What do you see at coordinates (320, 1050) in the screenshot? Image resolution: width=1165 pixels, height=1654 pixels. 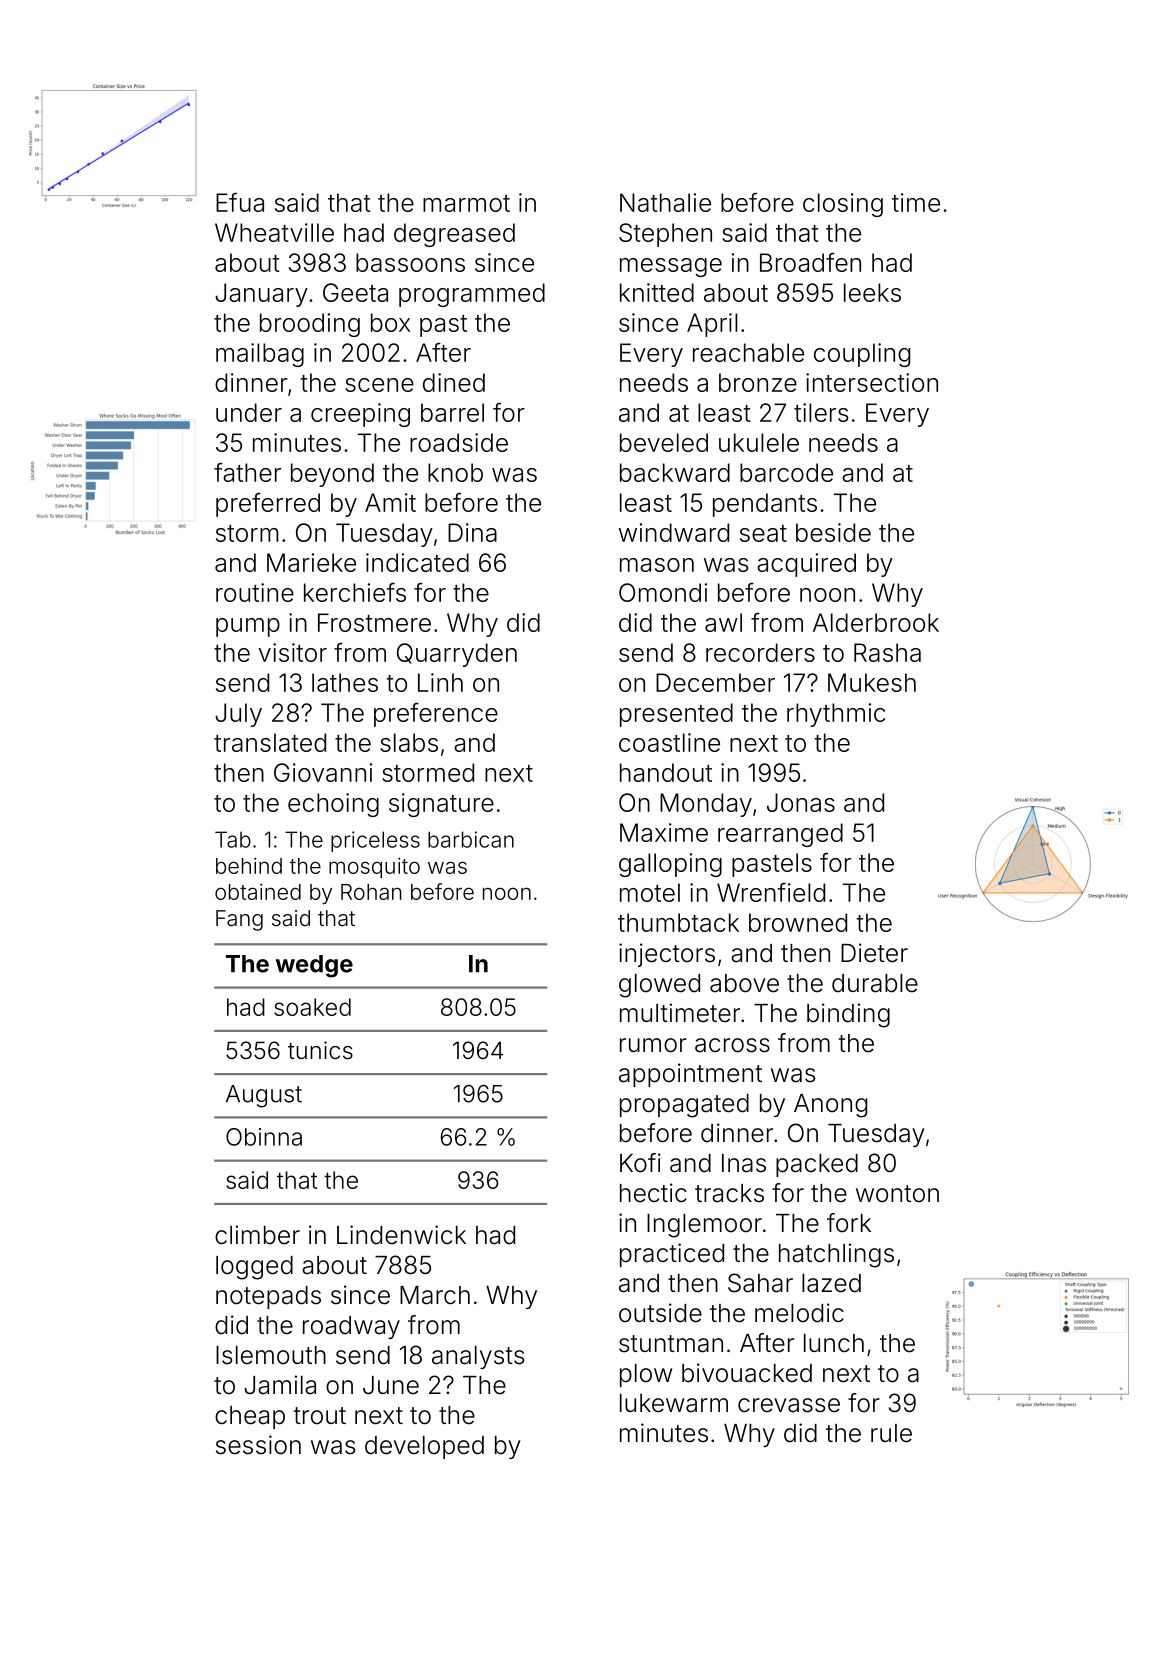 I see `tunics` at bounding box center [320, 1050].
